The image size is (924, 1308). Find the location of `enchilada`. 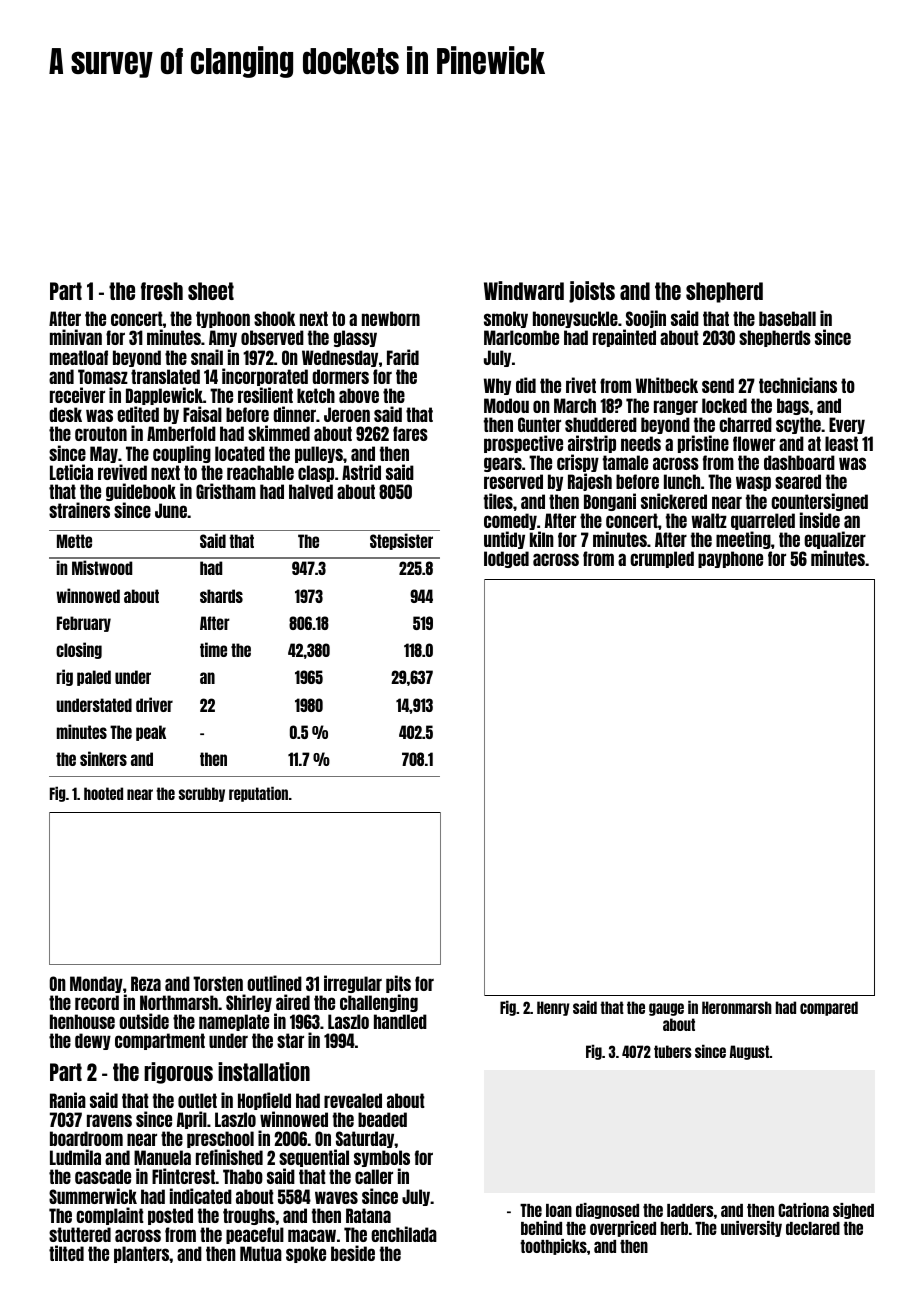

enchilada is located at coordinates (404, 1234).
